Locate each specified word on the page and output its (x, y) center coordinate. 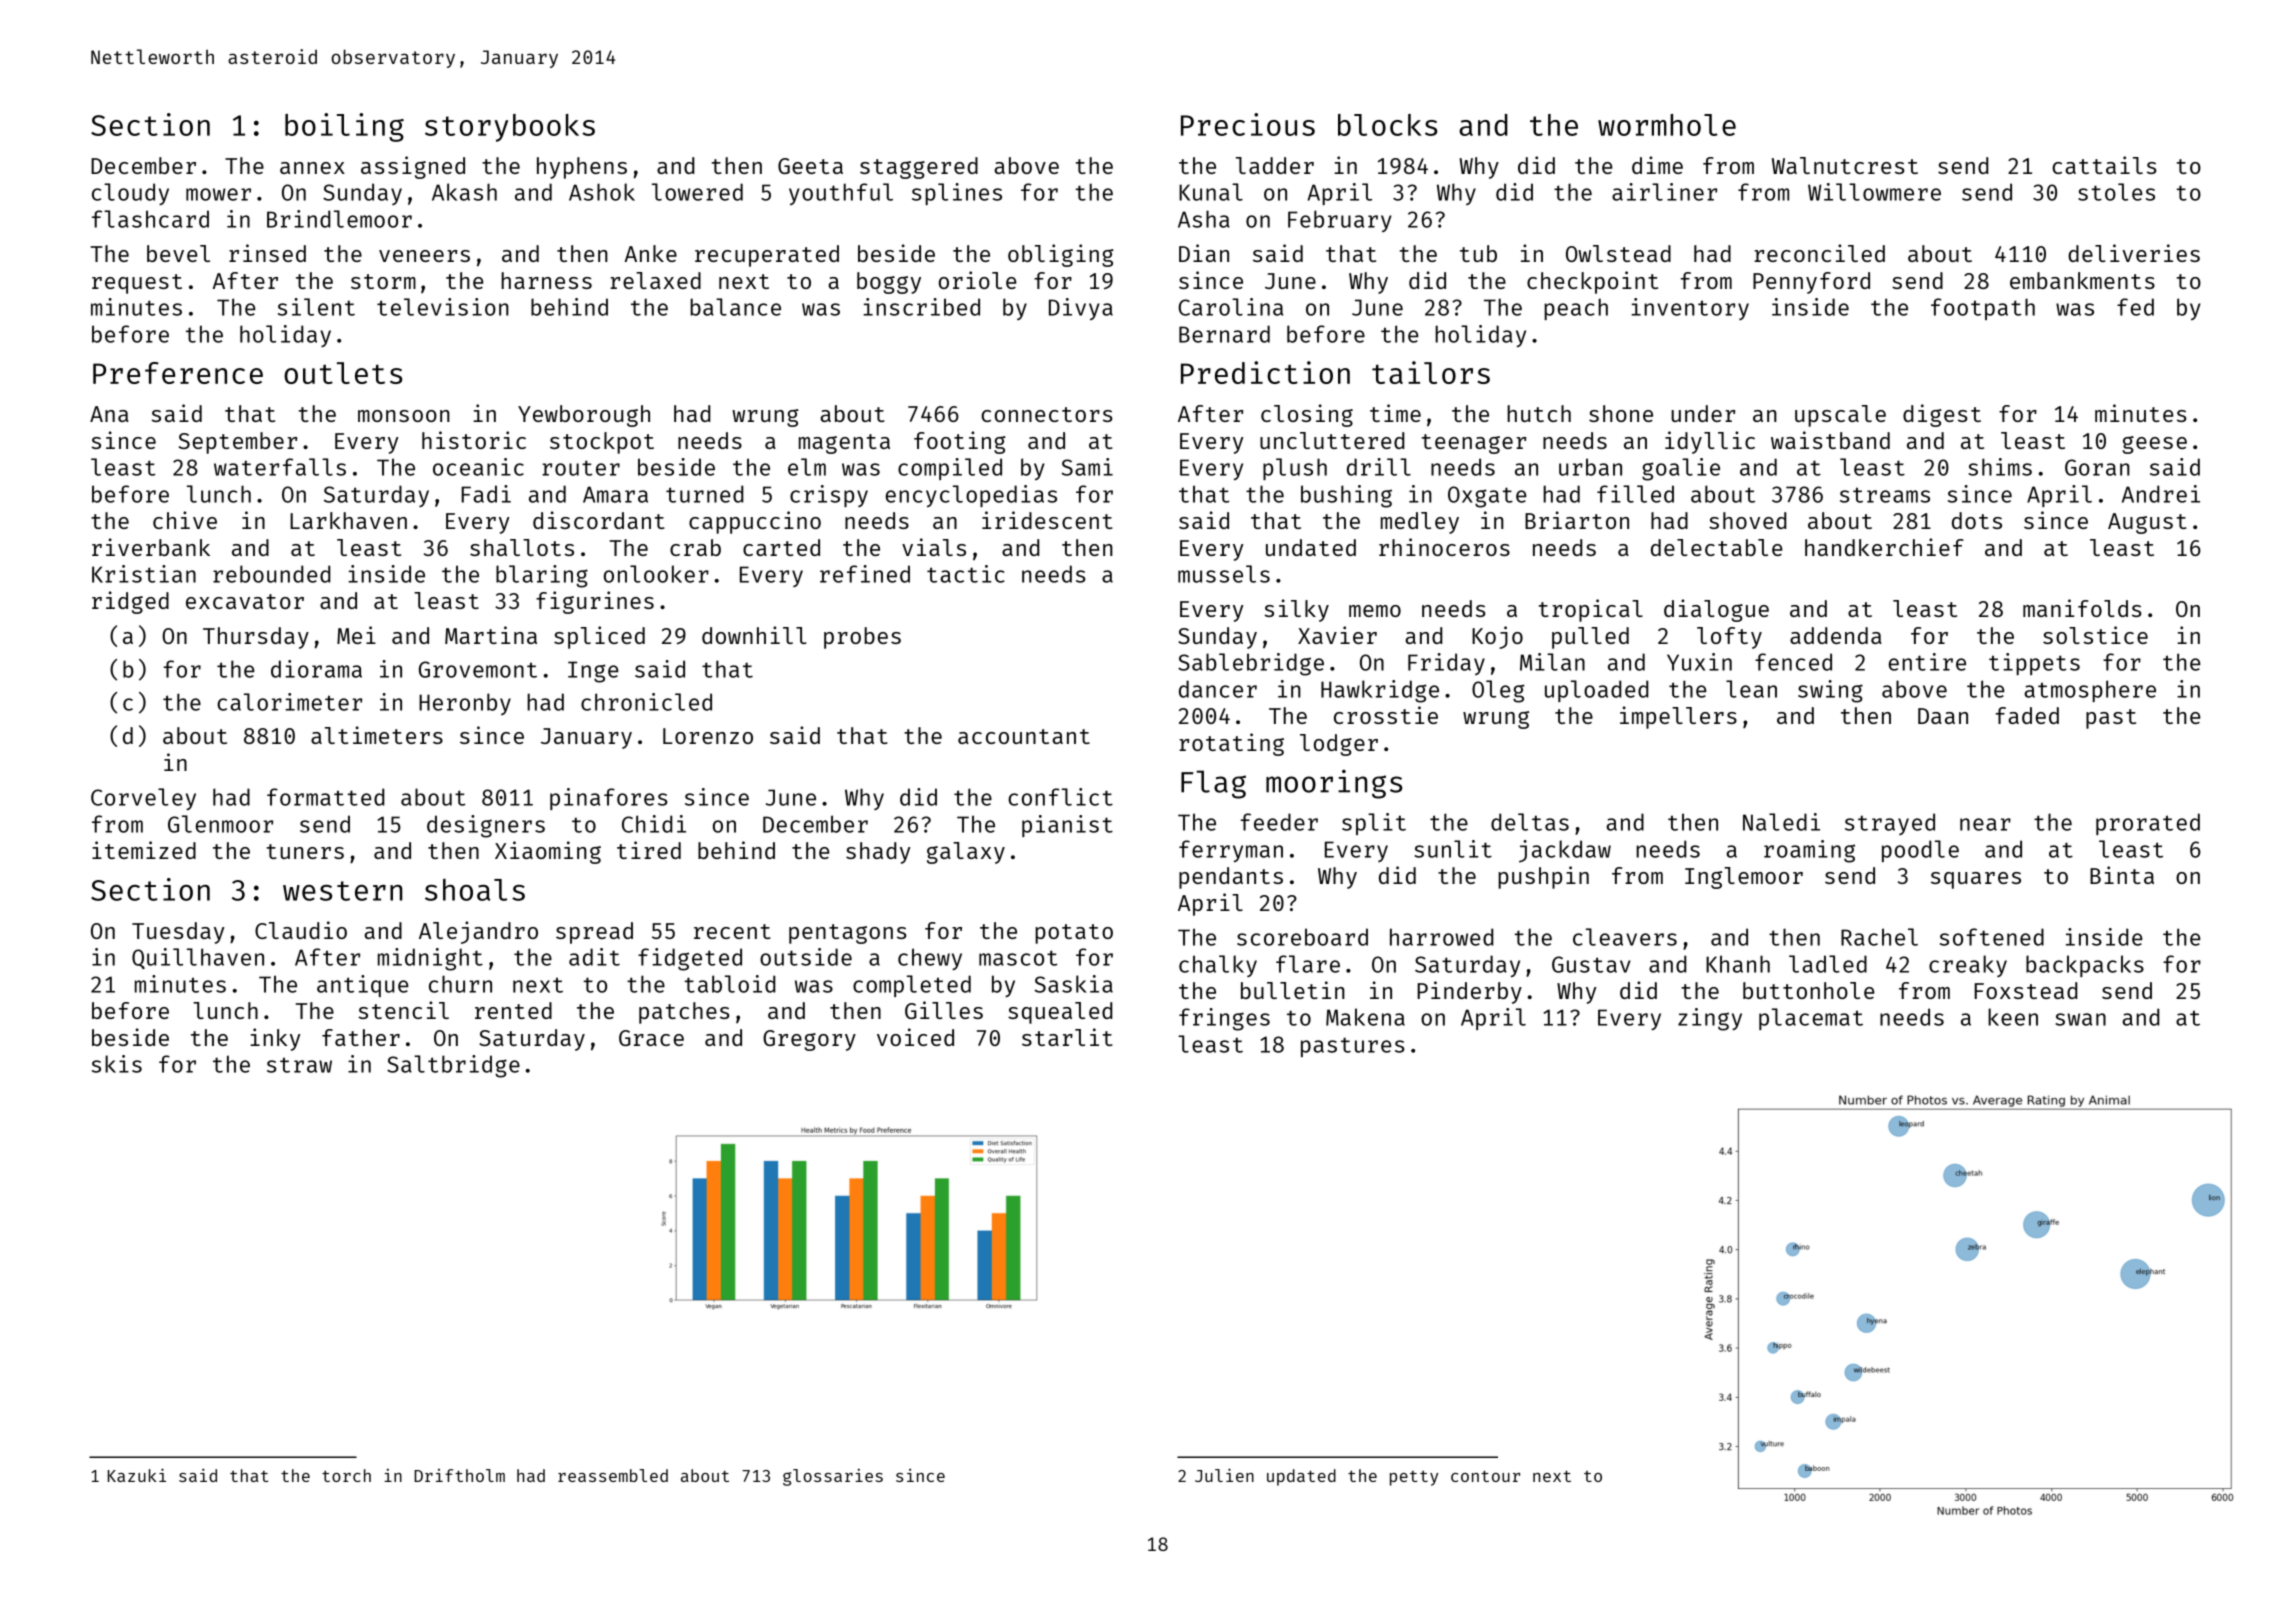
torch (346, 1475)
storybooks (510, 128)
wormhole (1667, 125)
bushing (1346, 496)
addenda (1836, 635)
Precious (1248, 124)
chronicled (646, 702)
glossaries (833, 1477)
